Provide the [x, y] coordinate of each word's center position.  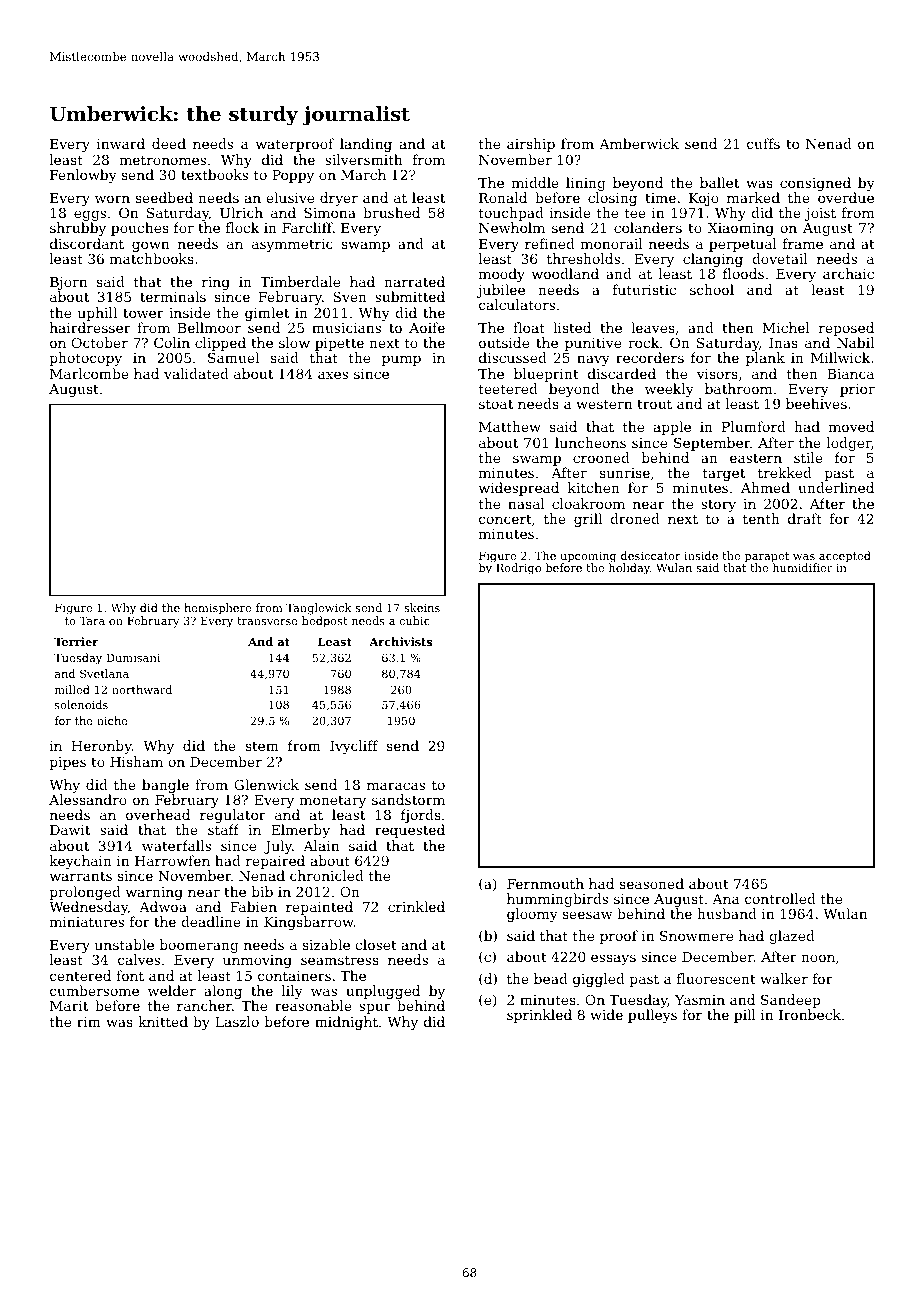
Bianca [850, 374]
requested [410, 831]
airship [531, 145]
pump [401, 360]
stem [262, 746]
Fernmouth [545, 883]
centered [80, 975]
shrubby [78, 229]
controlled [780, 898]
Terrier [76, 641]
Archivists [400, 641]
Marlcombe [89, 373]
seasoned [652, 883]
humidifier [802, 567]
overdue [846, 197]
